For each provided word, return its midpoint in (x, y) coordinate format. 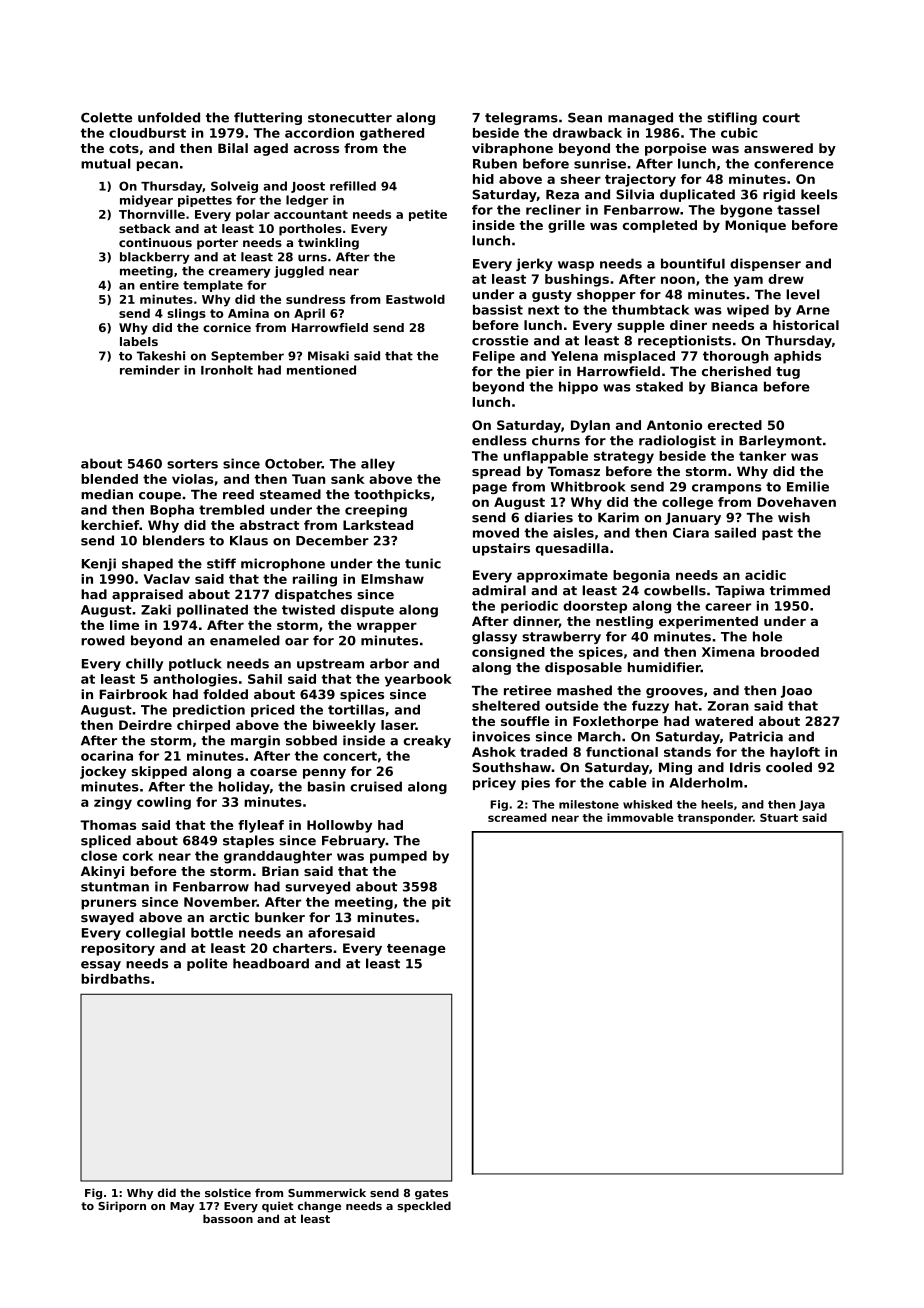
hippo (578, 387)
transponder (715, 818)
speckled (424, 1206)
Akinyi (102, 872)
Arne (813, 310)
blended (109, 479)
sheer (580, 179)
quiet (278, 1206)
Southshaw (511, 767)
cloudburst (147, 133)
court (781, 118)
